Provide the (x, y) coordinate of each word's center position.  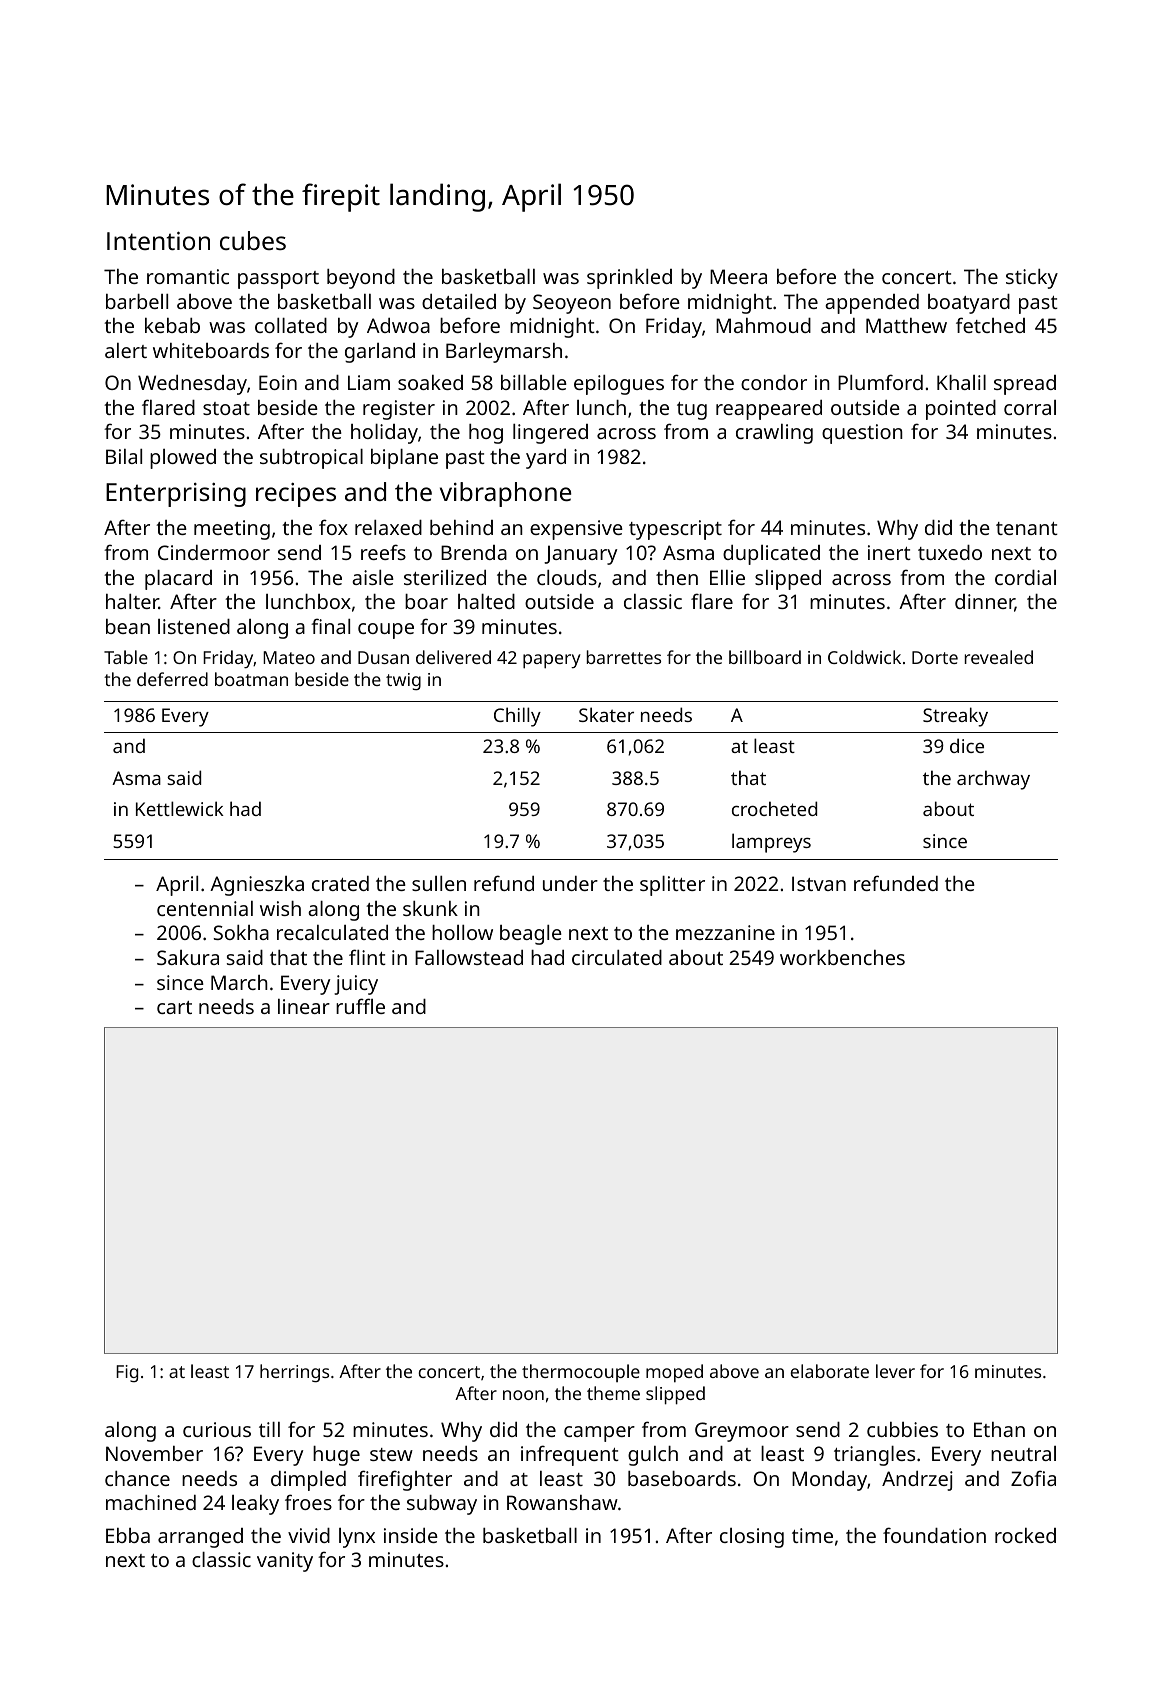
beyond (361, 279)
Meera (738, 276)
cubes (253, 240)
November (154, 1453)
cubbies (902, 1429)
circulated (617, 957)
